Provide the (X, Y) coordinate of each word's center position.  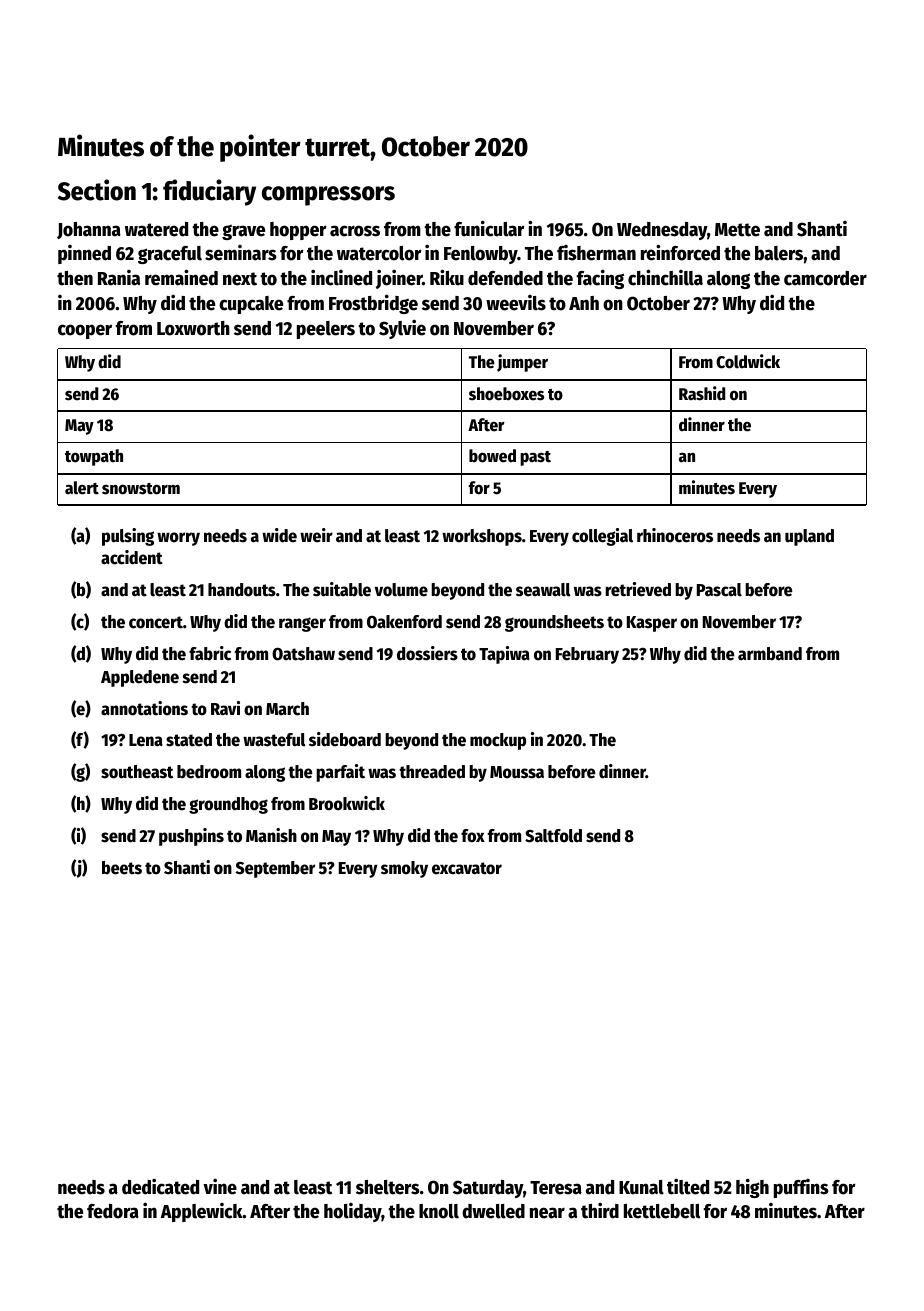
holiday (353, 1212)
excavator (467, 868)
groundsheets (554, 623)
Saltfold (553, 836)
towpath (94, 457)
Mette (737, 230)
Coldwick (748, 361)
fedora (113, 1211)
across (355, 231)
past (535, 458)
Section (97, 190)
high (752, 1188)
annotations (144, 708)
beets (122, 868)
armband (770, 654)
